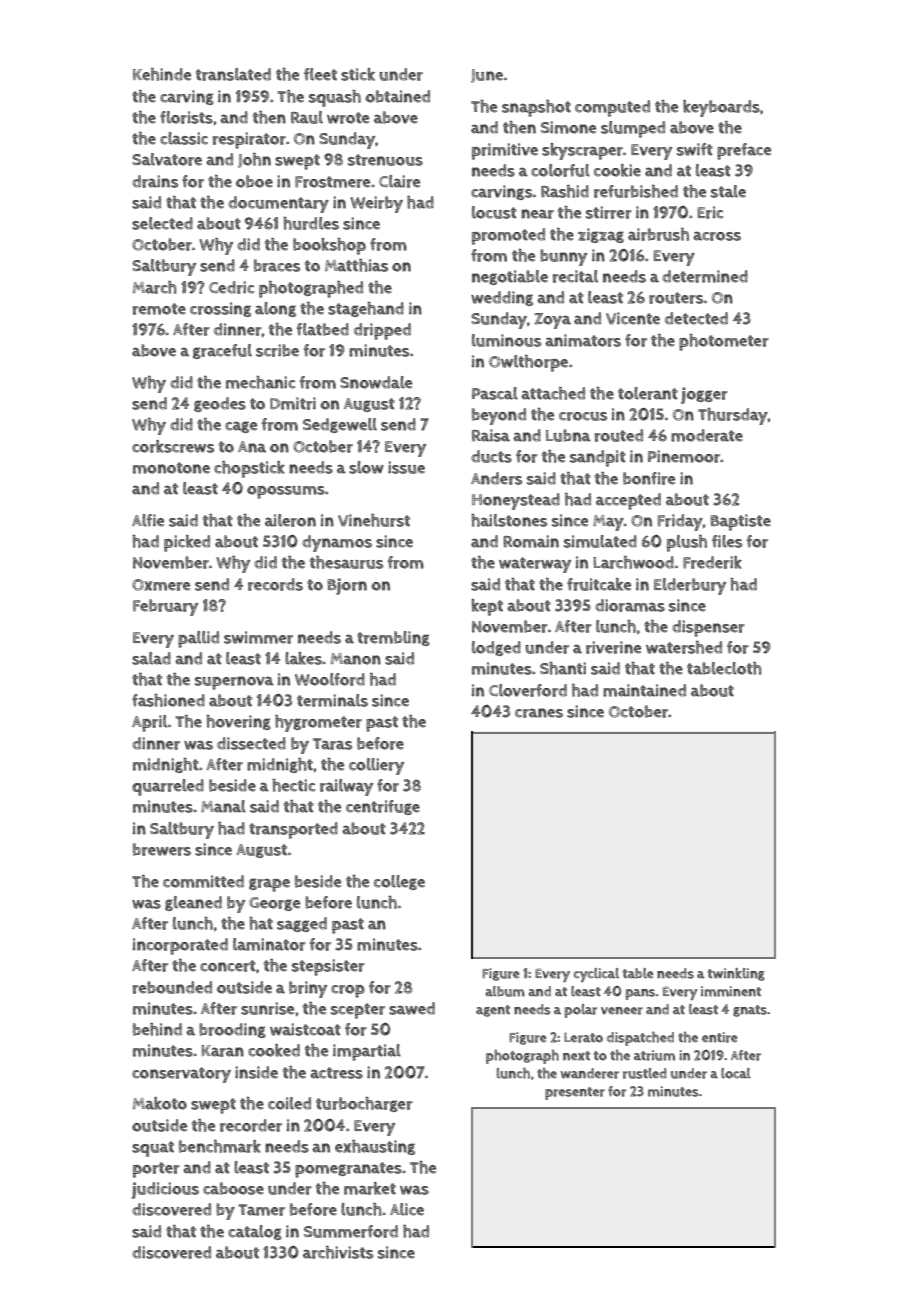 This screenshot has height=1316, width=908. What do you see at coordinates (640, 994) in the screenshot?
I see `pans` at bounding box center [640, 994].
